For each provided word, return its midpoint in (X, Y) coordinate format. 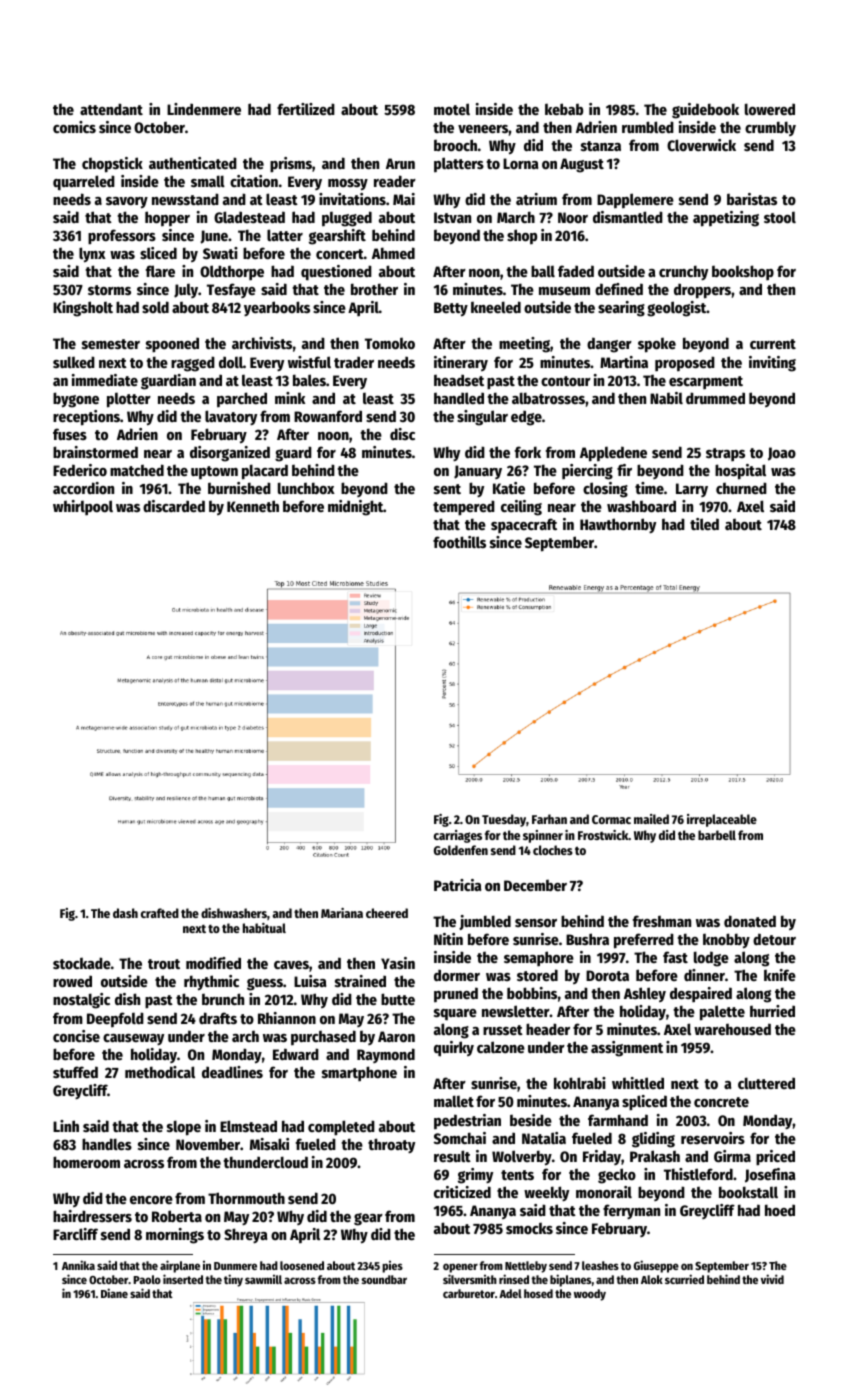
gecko (617, 1176)
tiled (704, 524)
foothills (459, 542)
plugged (347, 219)
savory (127, 203)
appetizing (726, 219)
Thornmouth (246, 1198)
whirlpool (83, 507)
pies (392, 1267)
